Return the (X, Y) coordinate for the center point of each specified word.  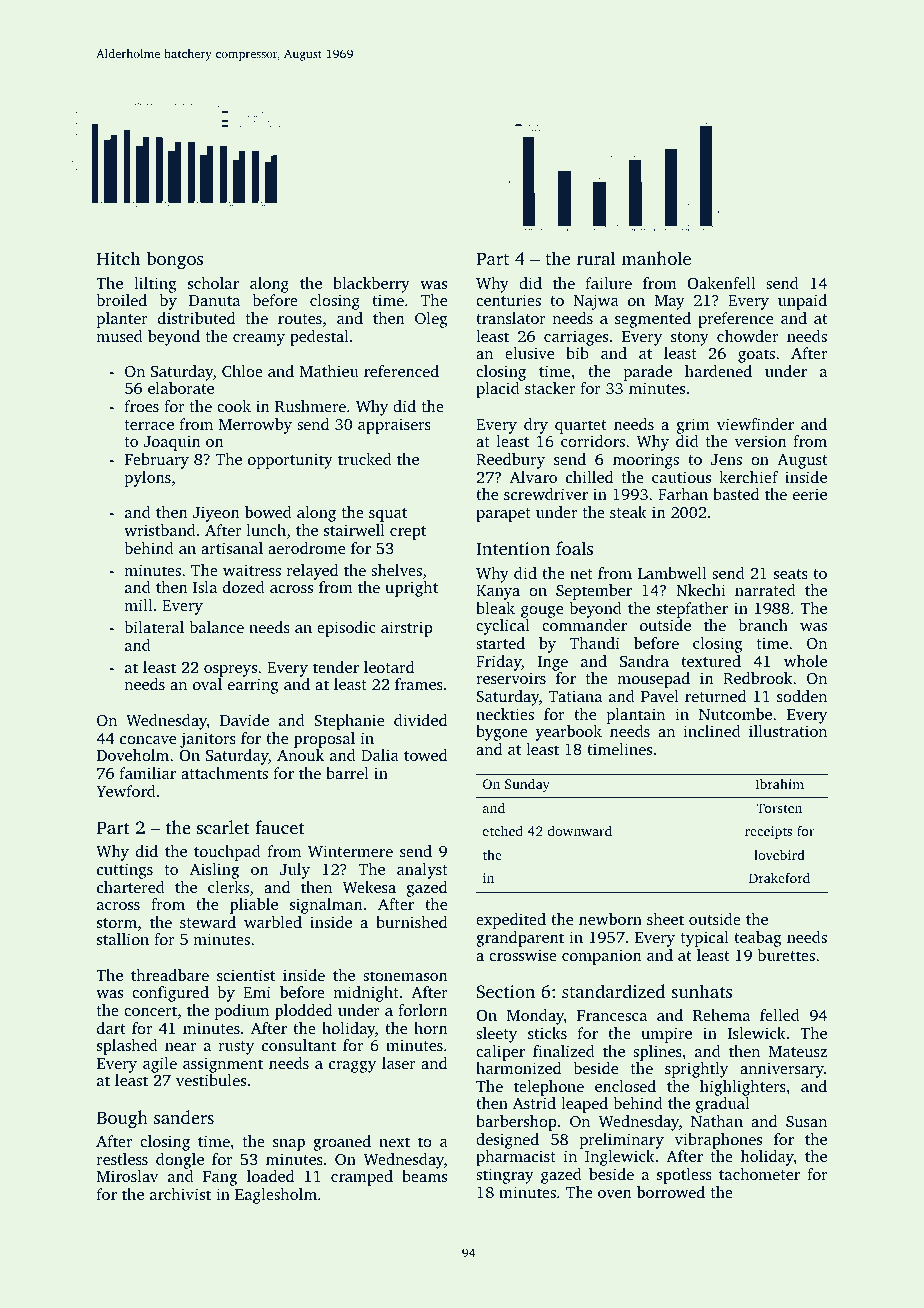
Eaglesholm (276, 1196)
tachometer (759, 1174)
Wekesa (369, 887)
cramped (362, 1178)
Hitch (119, 258)
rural (596, 258)
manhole (656, 258)
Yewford (126, 791)
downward (580, 830)
